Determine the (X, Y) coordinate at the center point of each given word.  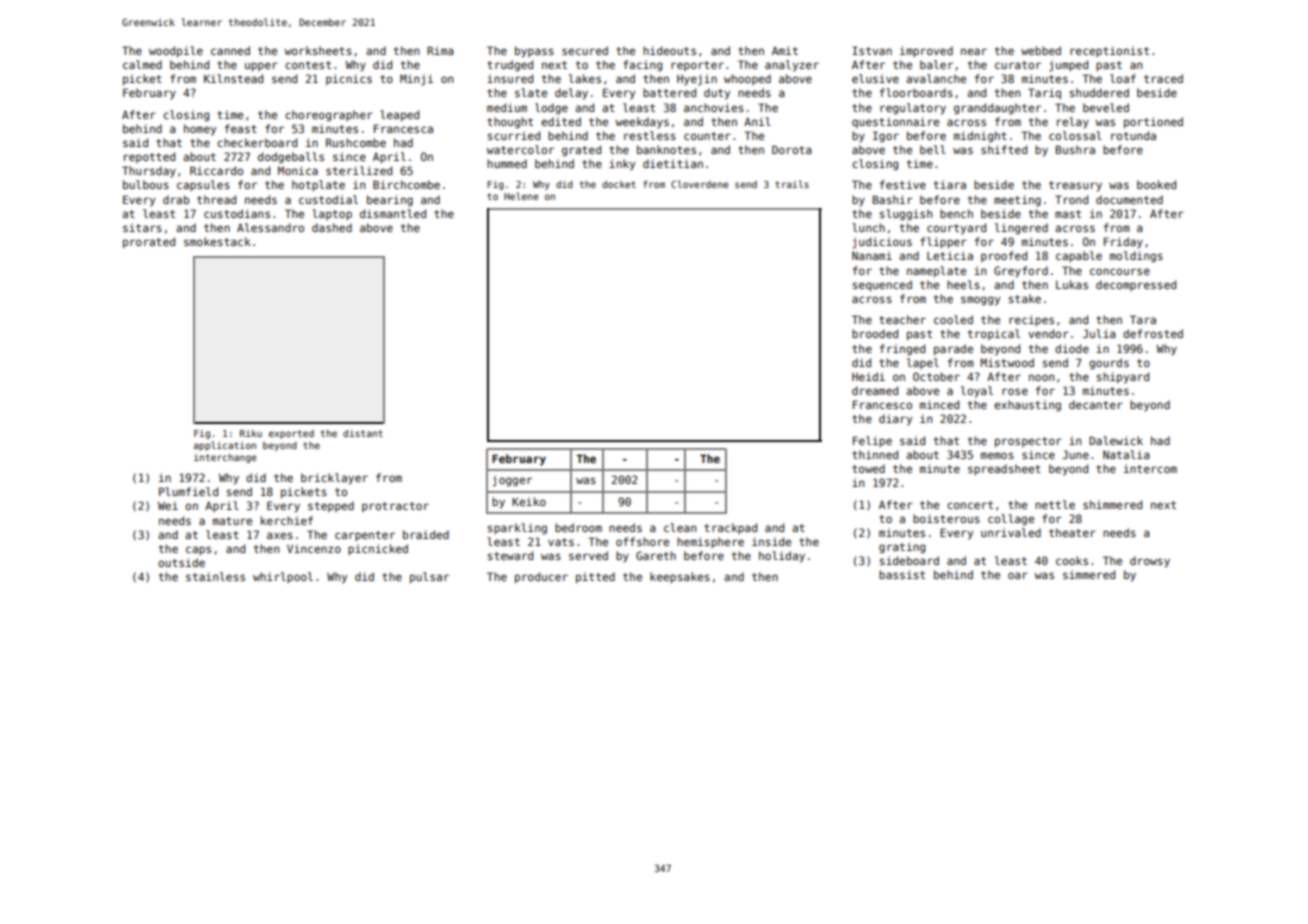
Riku (251, 433)
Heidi (868, 376)
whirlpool (283, 577)
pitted (595, 577)
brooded (875, 333)
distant (363, 433)
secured (585, 50)
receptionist (1109, 51)
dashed (332, 227)
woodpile (176, 51)
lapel (923, 363)
